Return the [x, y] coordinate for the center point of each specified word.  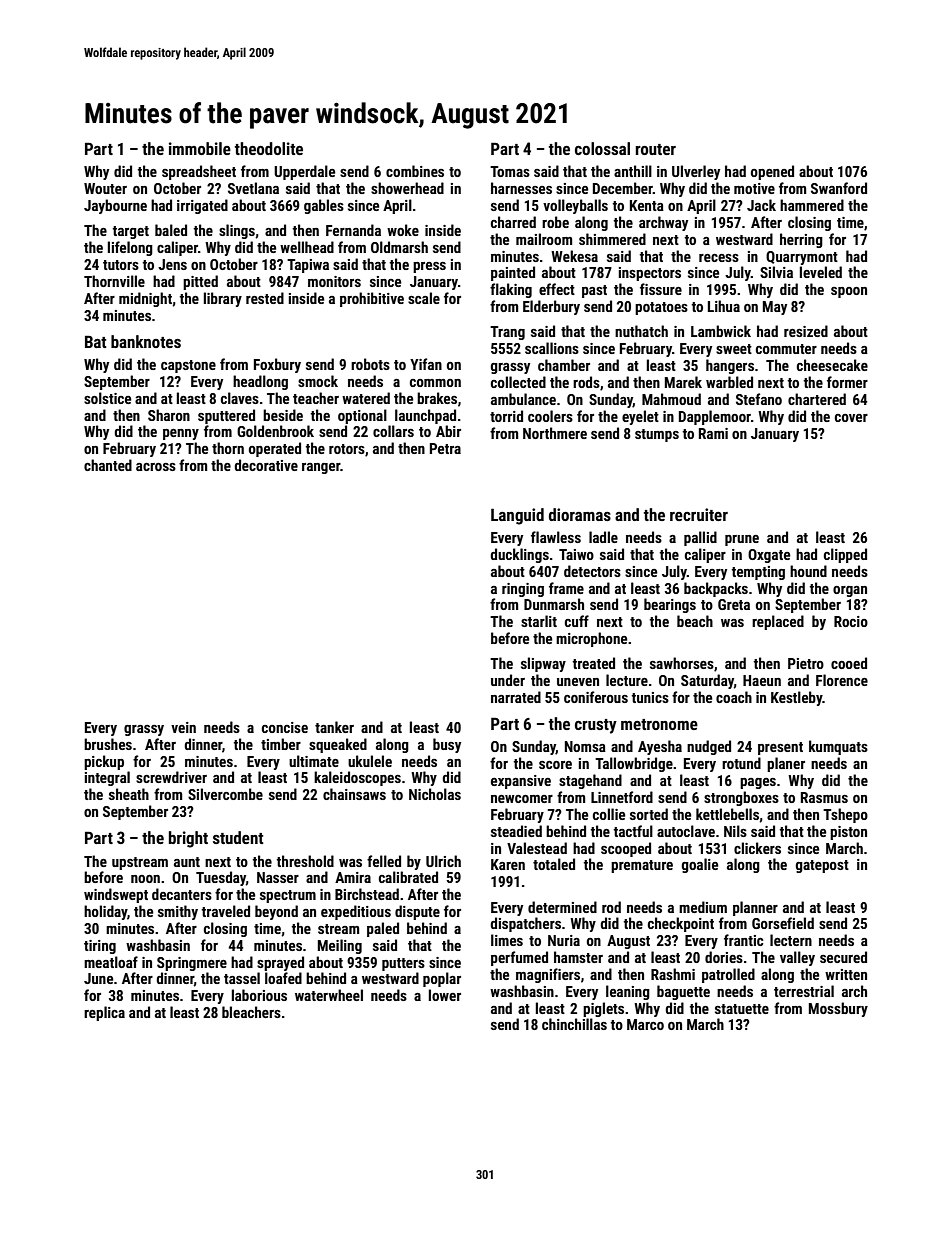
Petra [445, 448]
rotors [347, 449]
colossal [602, 148]
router [656, 149]
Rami [713, 433]
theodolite [269, 148]
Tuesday [221, 878]
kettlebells [727, 814]
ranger [321, 468]
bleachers [251, 1012]
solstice [107, 398]
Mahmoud [671, 399]
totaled [554, 864]
